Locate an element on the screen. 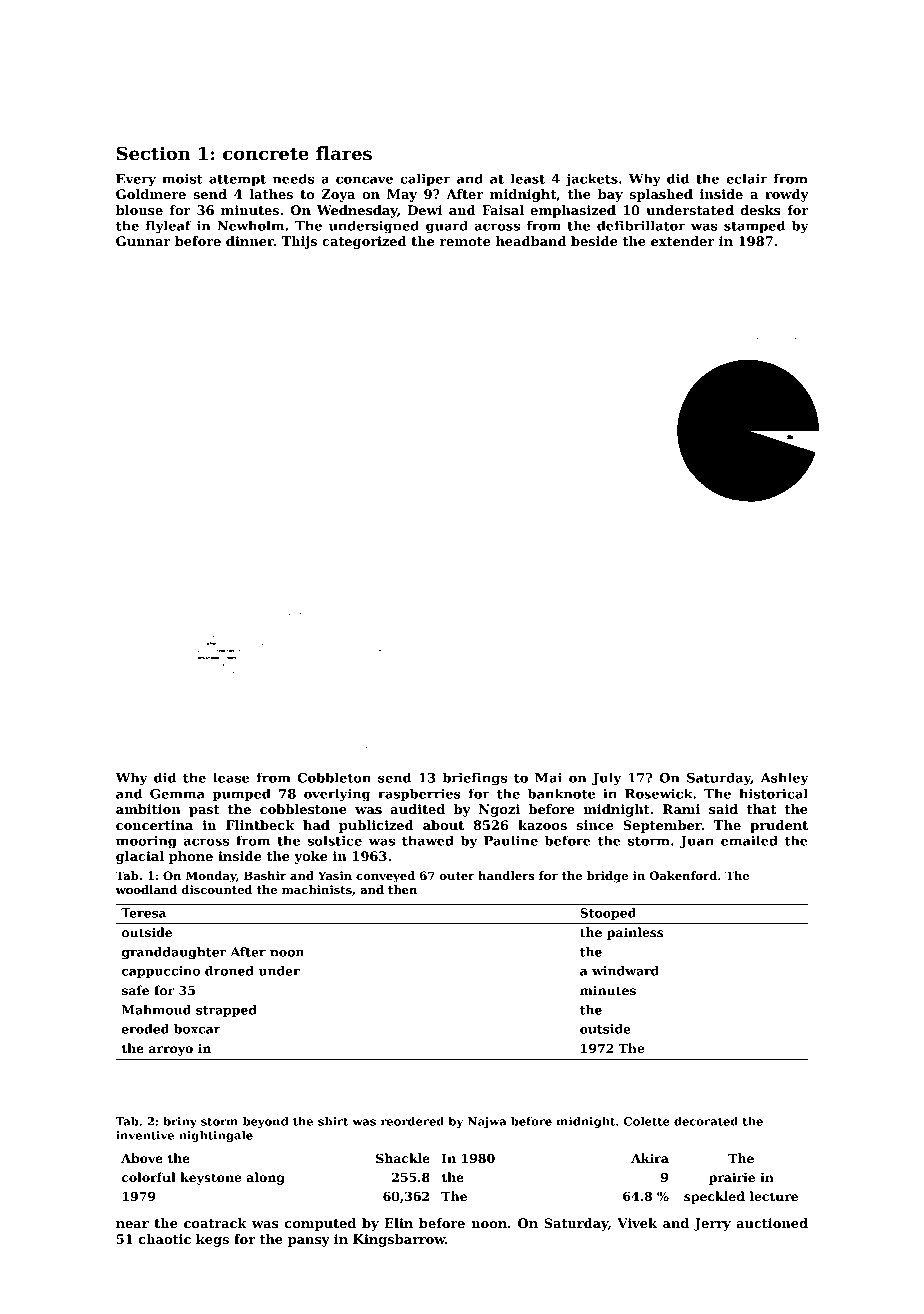 This screenshot has height=1314, width=924. historical is located at coordinates (773, 793).
